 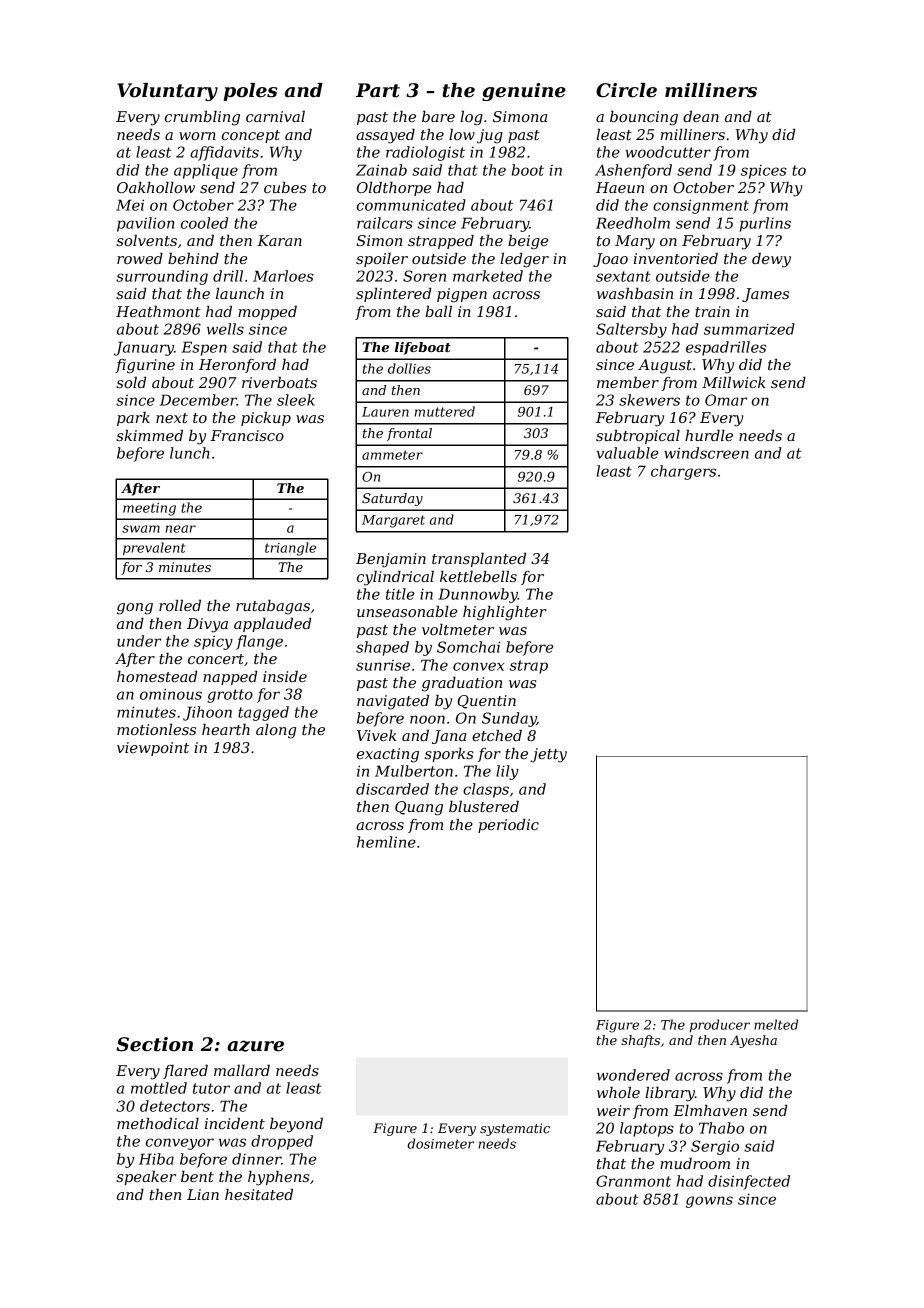 What do you see at coordinates (279, 240) in the image?
I see `Karan` at bounding box center [279, 240].
